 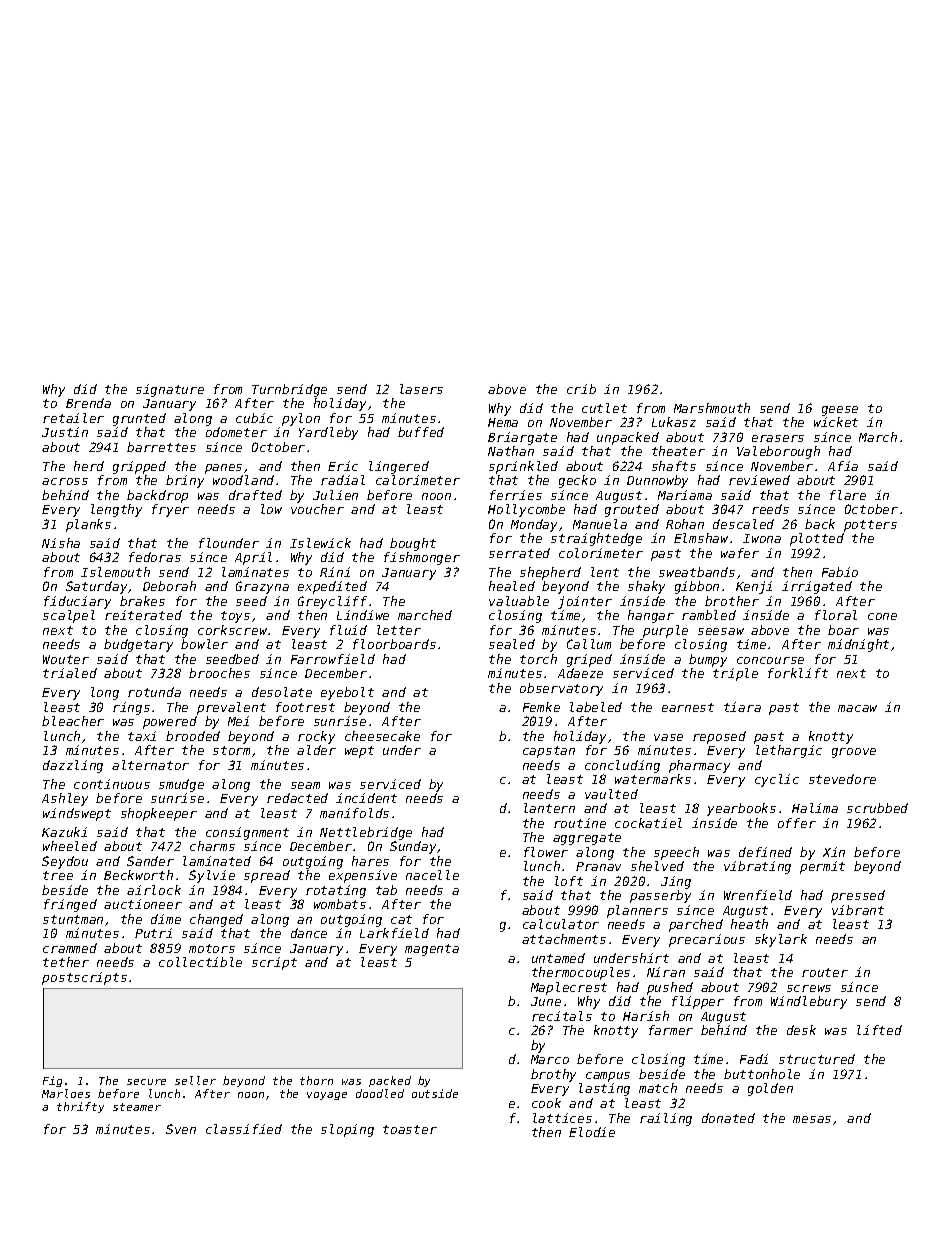 What do you see at coordinates (812, 1119) in the page?
I see `mesas` at bounding box center [812, 1119].
